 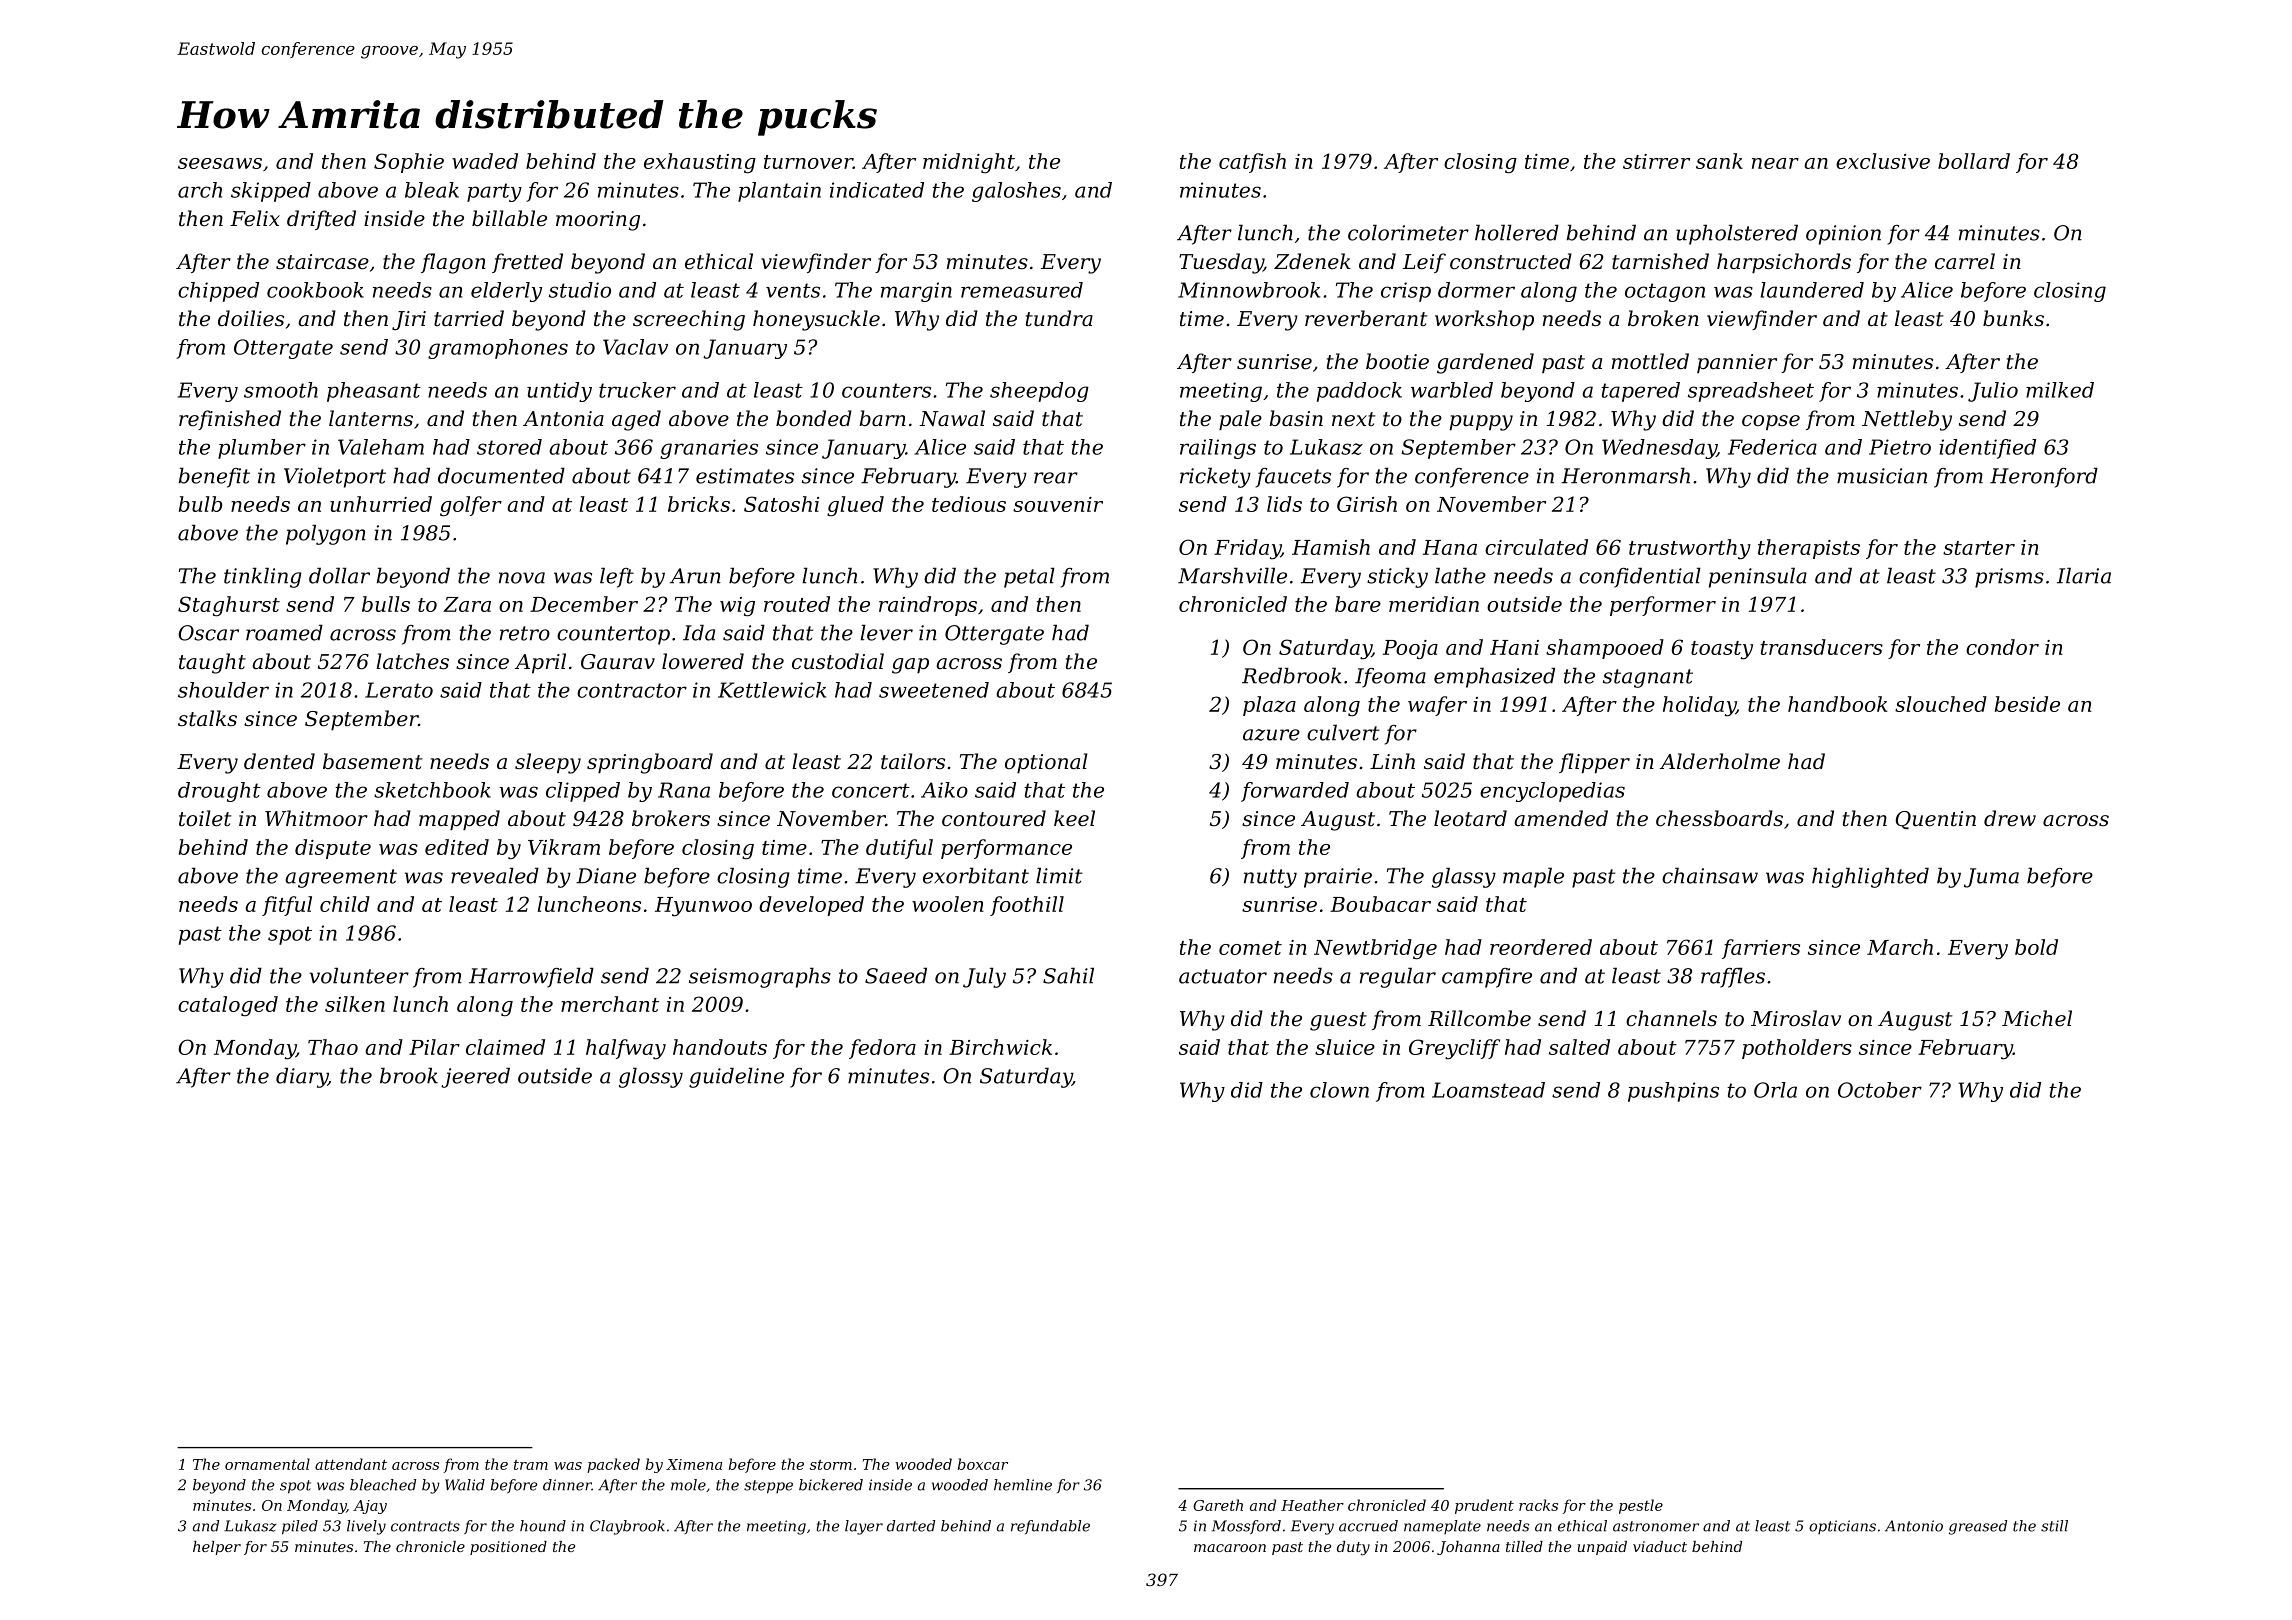 What do you see at coordinates (412, 661) in the document?
I see `latches` at bounding box center [412, 661].
